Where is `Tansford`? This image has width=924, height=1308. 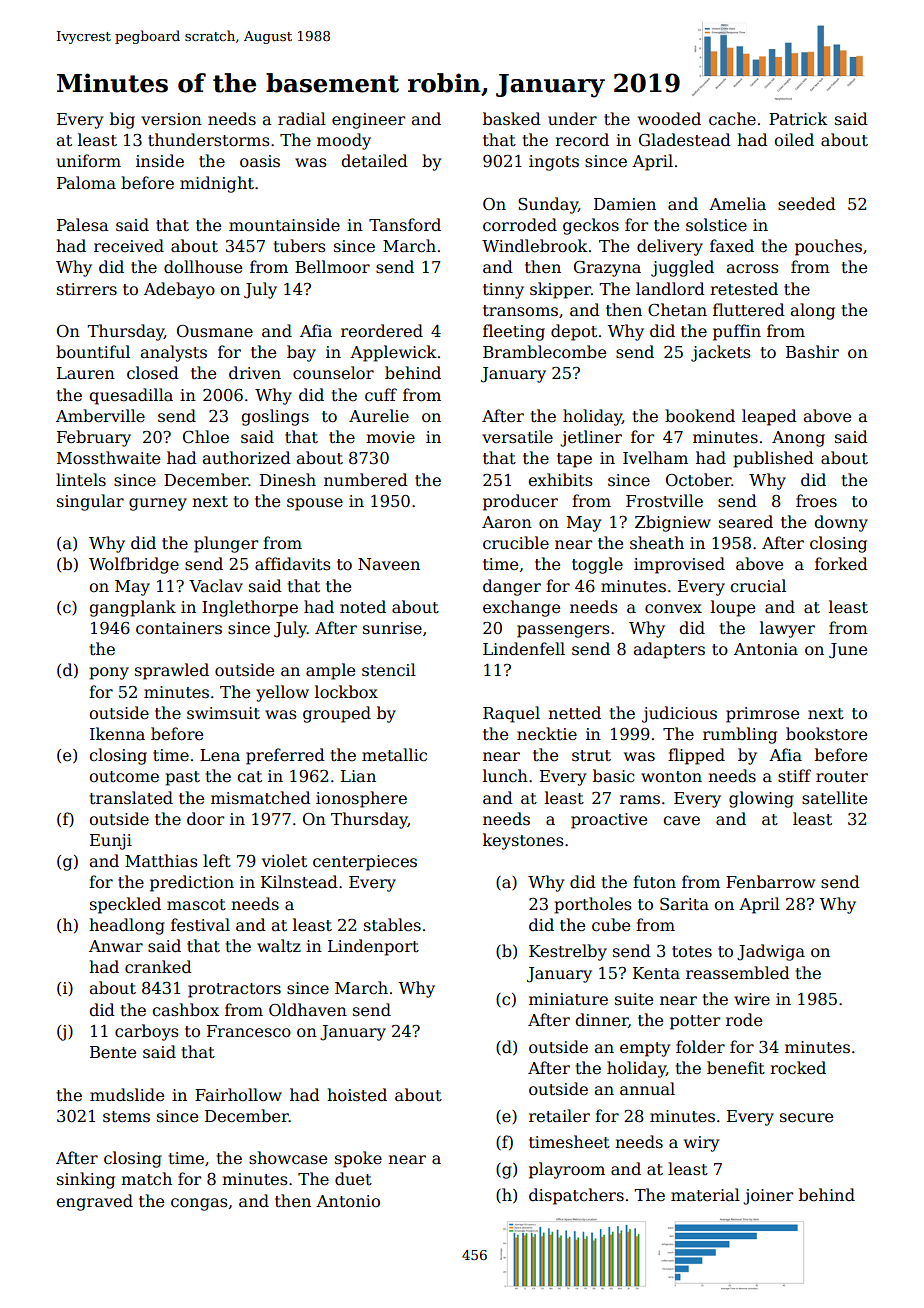
Tansford is located at coordinates (405, 224).
